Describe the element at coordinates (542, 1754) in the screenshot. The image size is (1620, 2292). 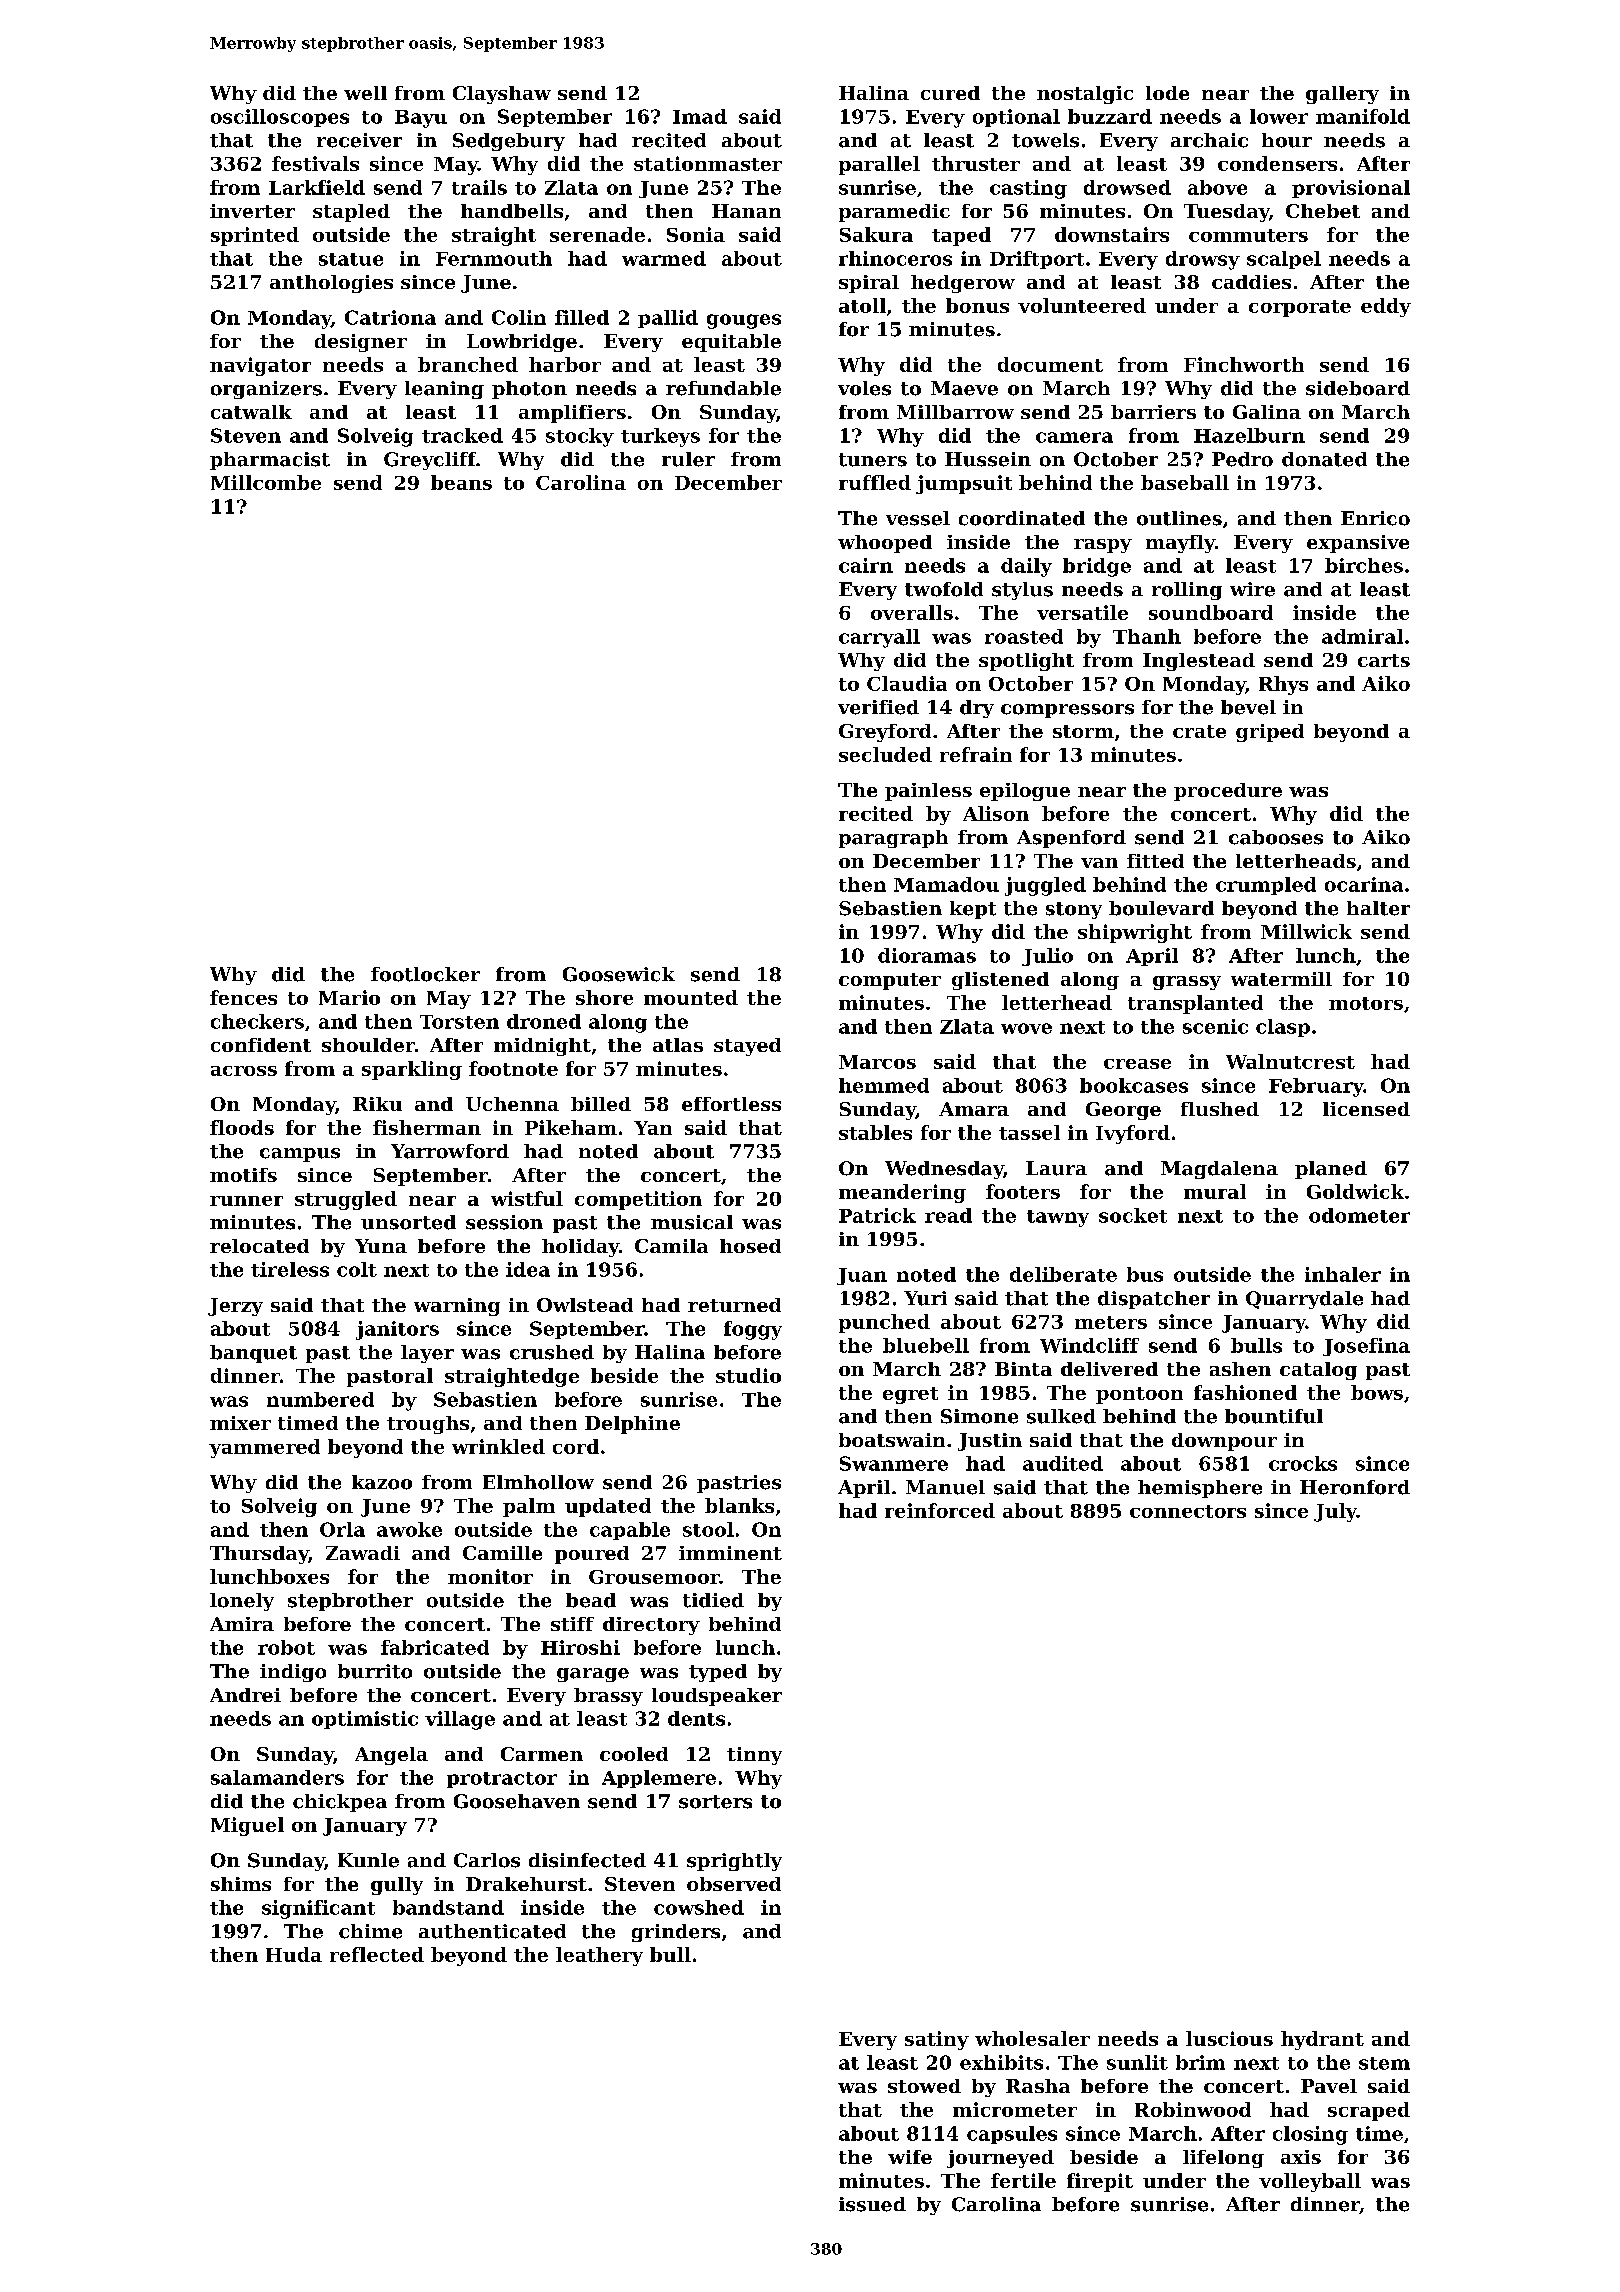
I see `Carmen` at that location.
